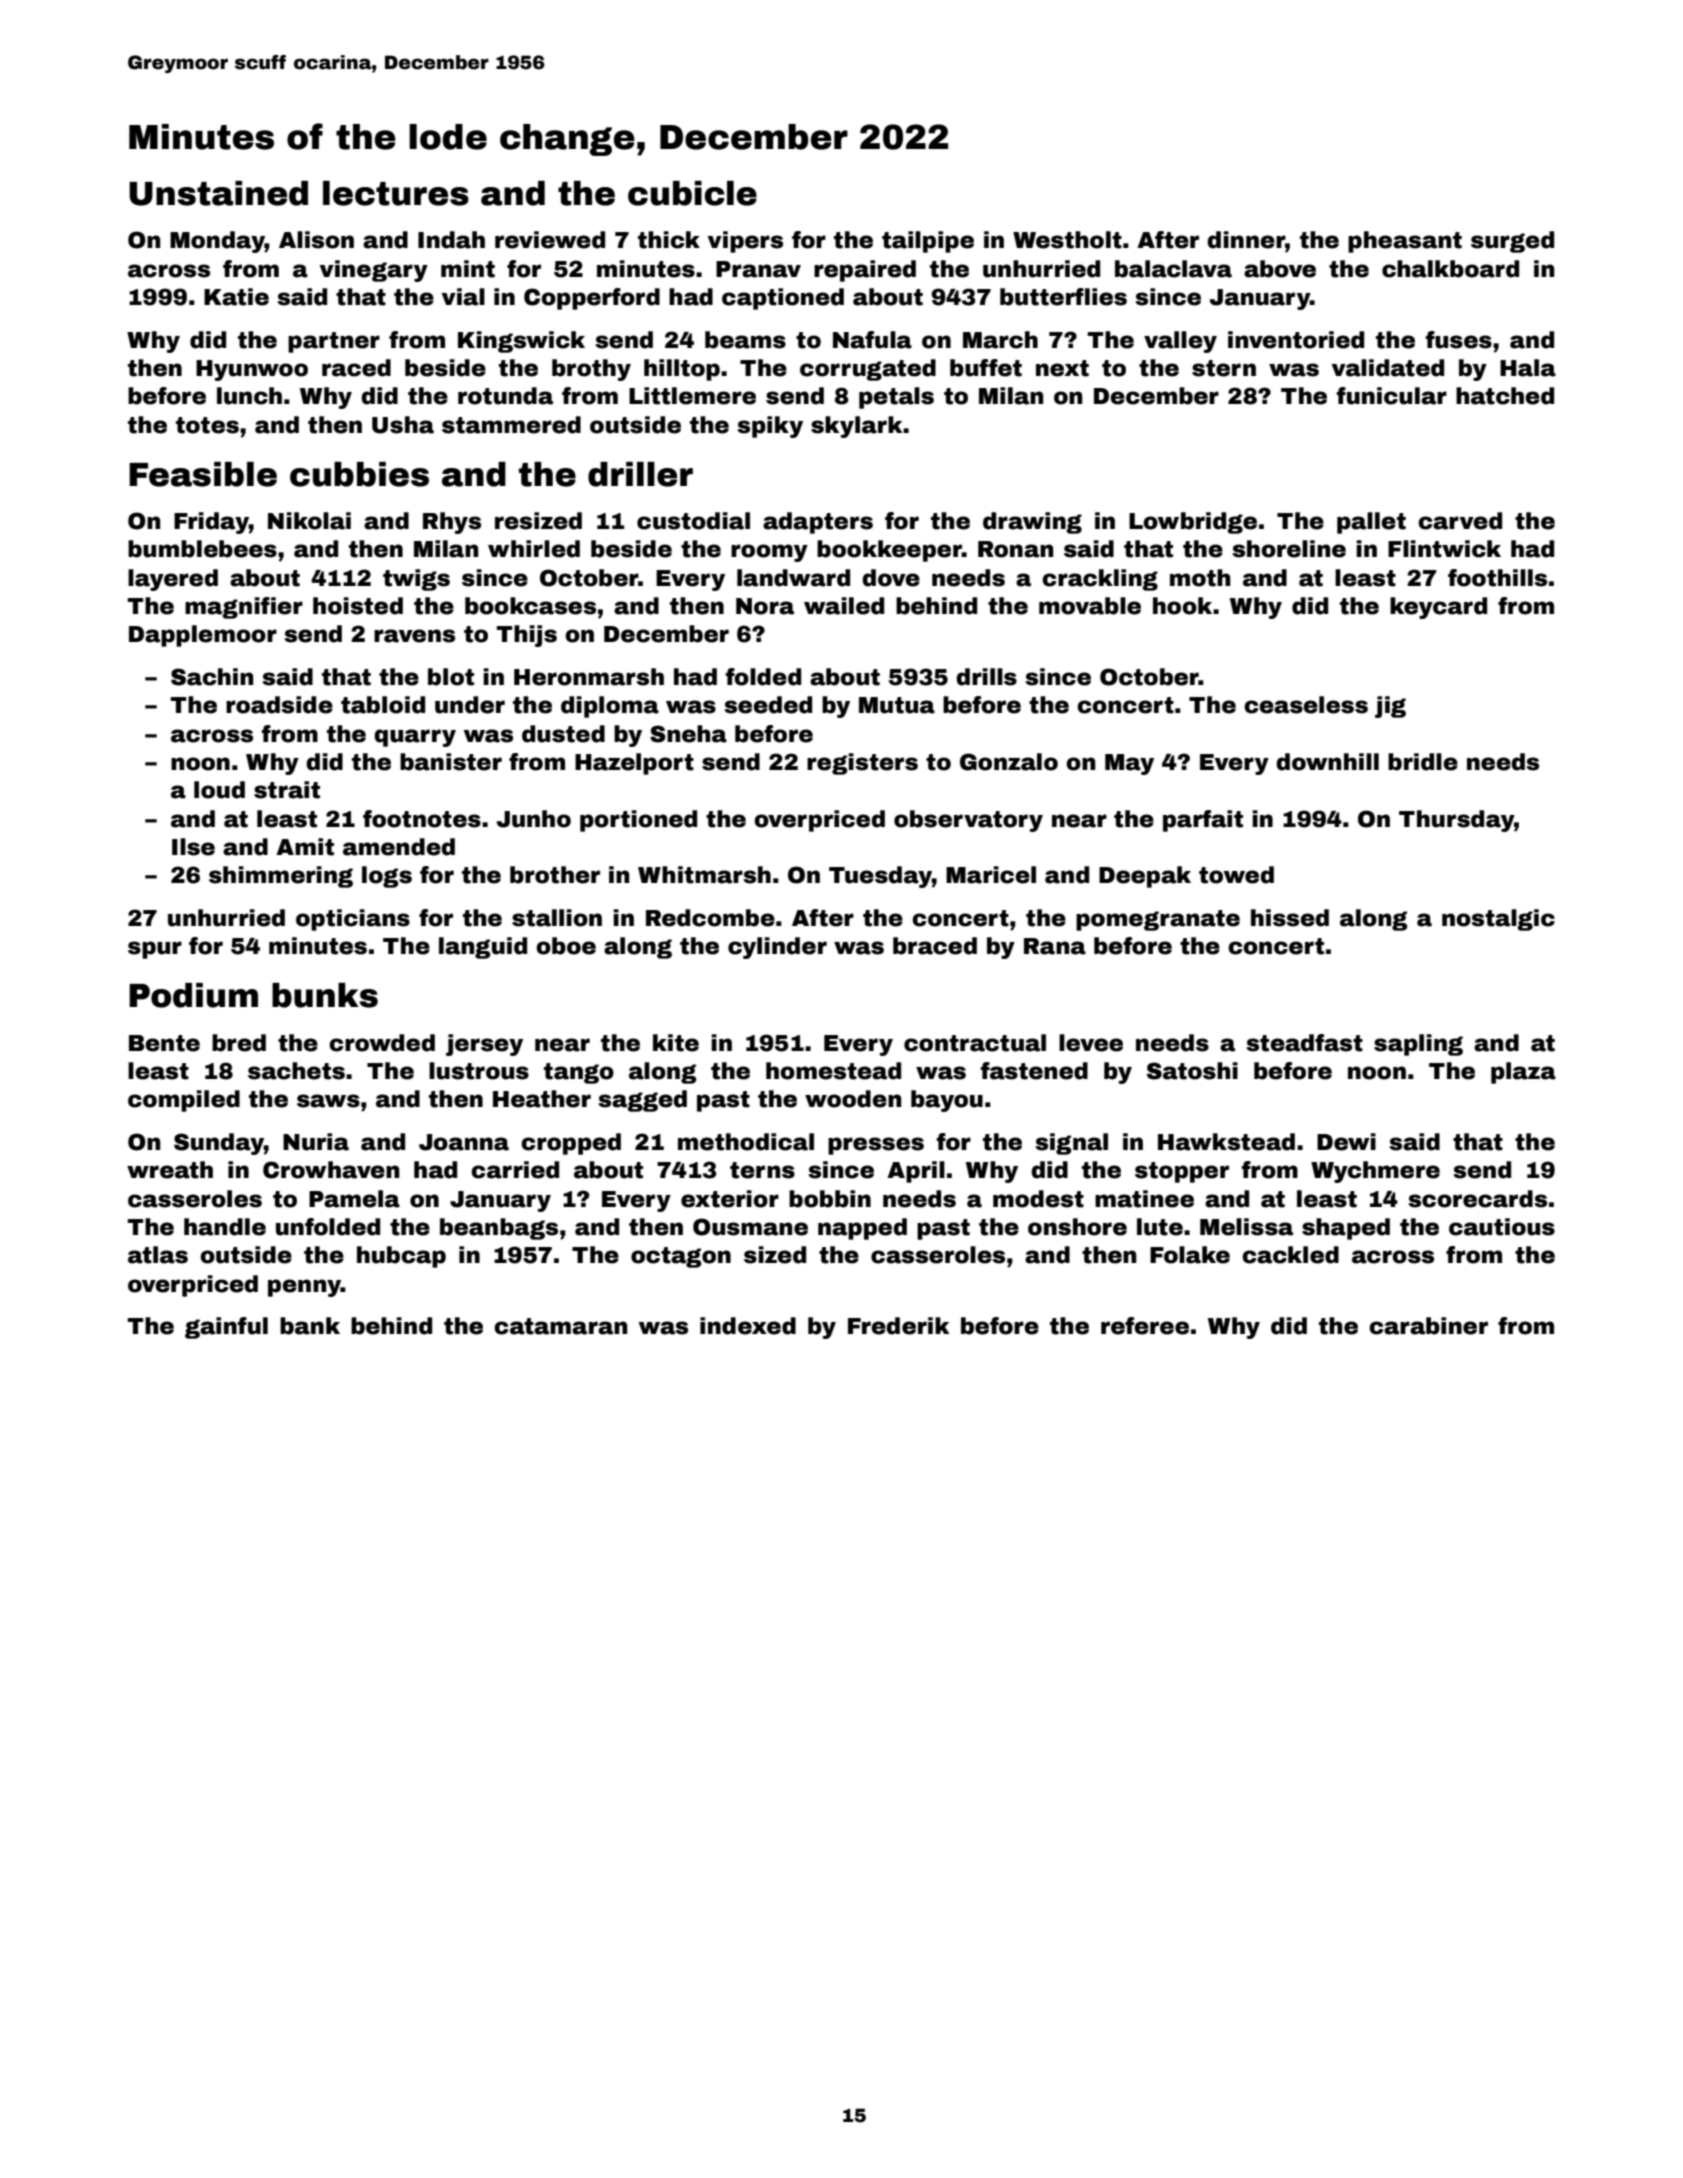 This image has width=1683, height=2178. I want to click on bank, so click(310, 1326).
